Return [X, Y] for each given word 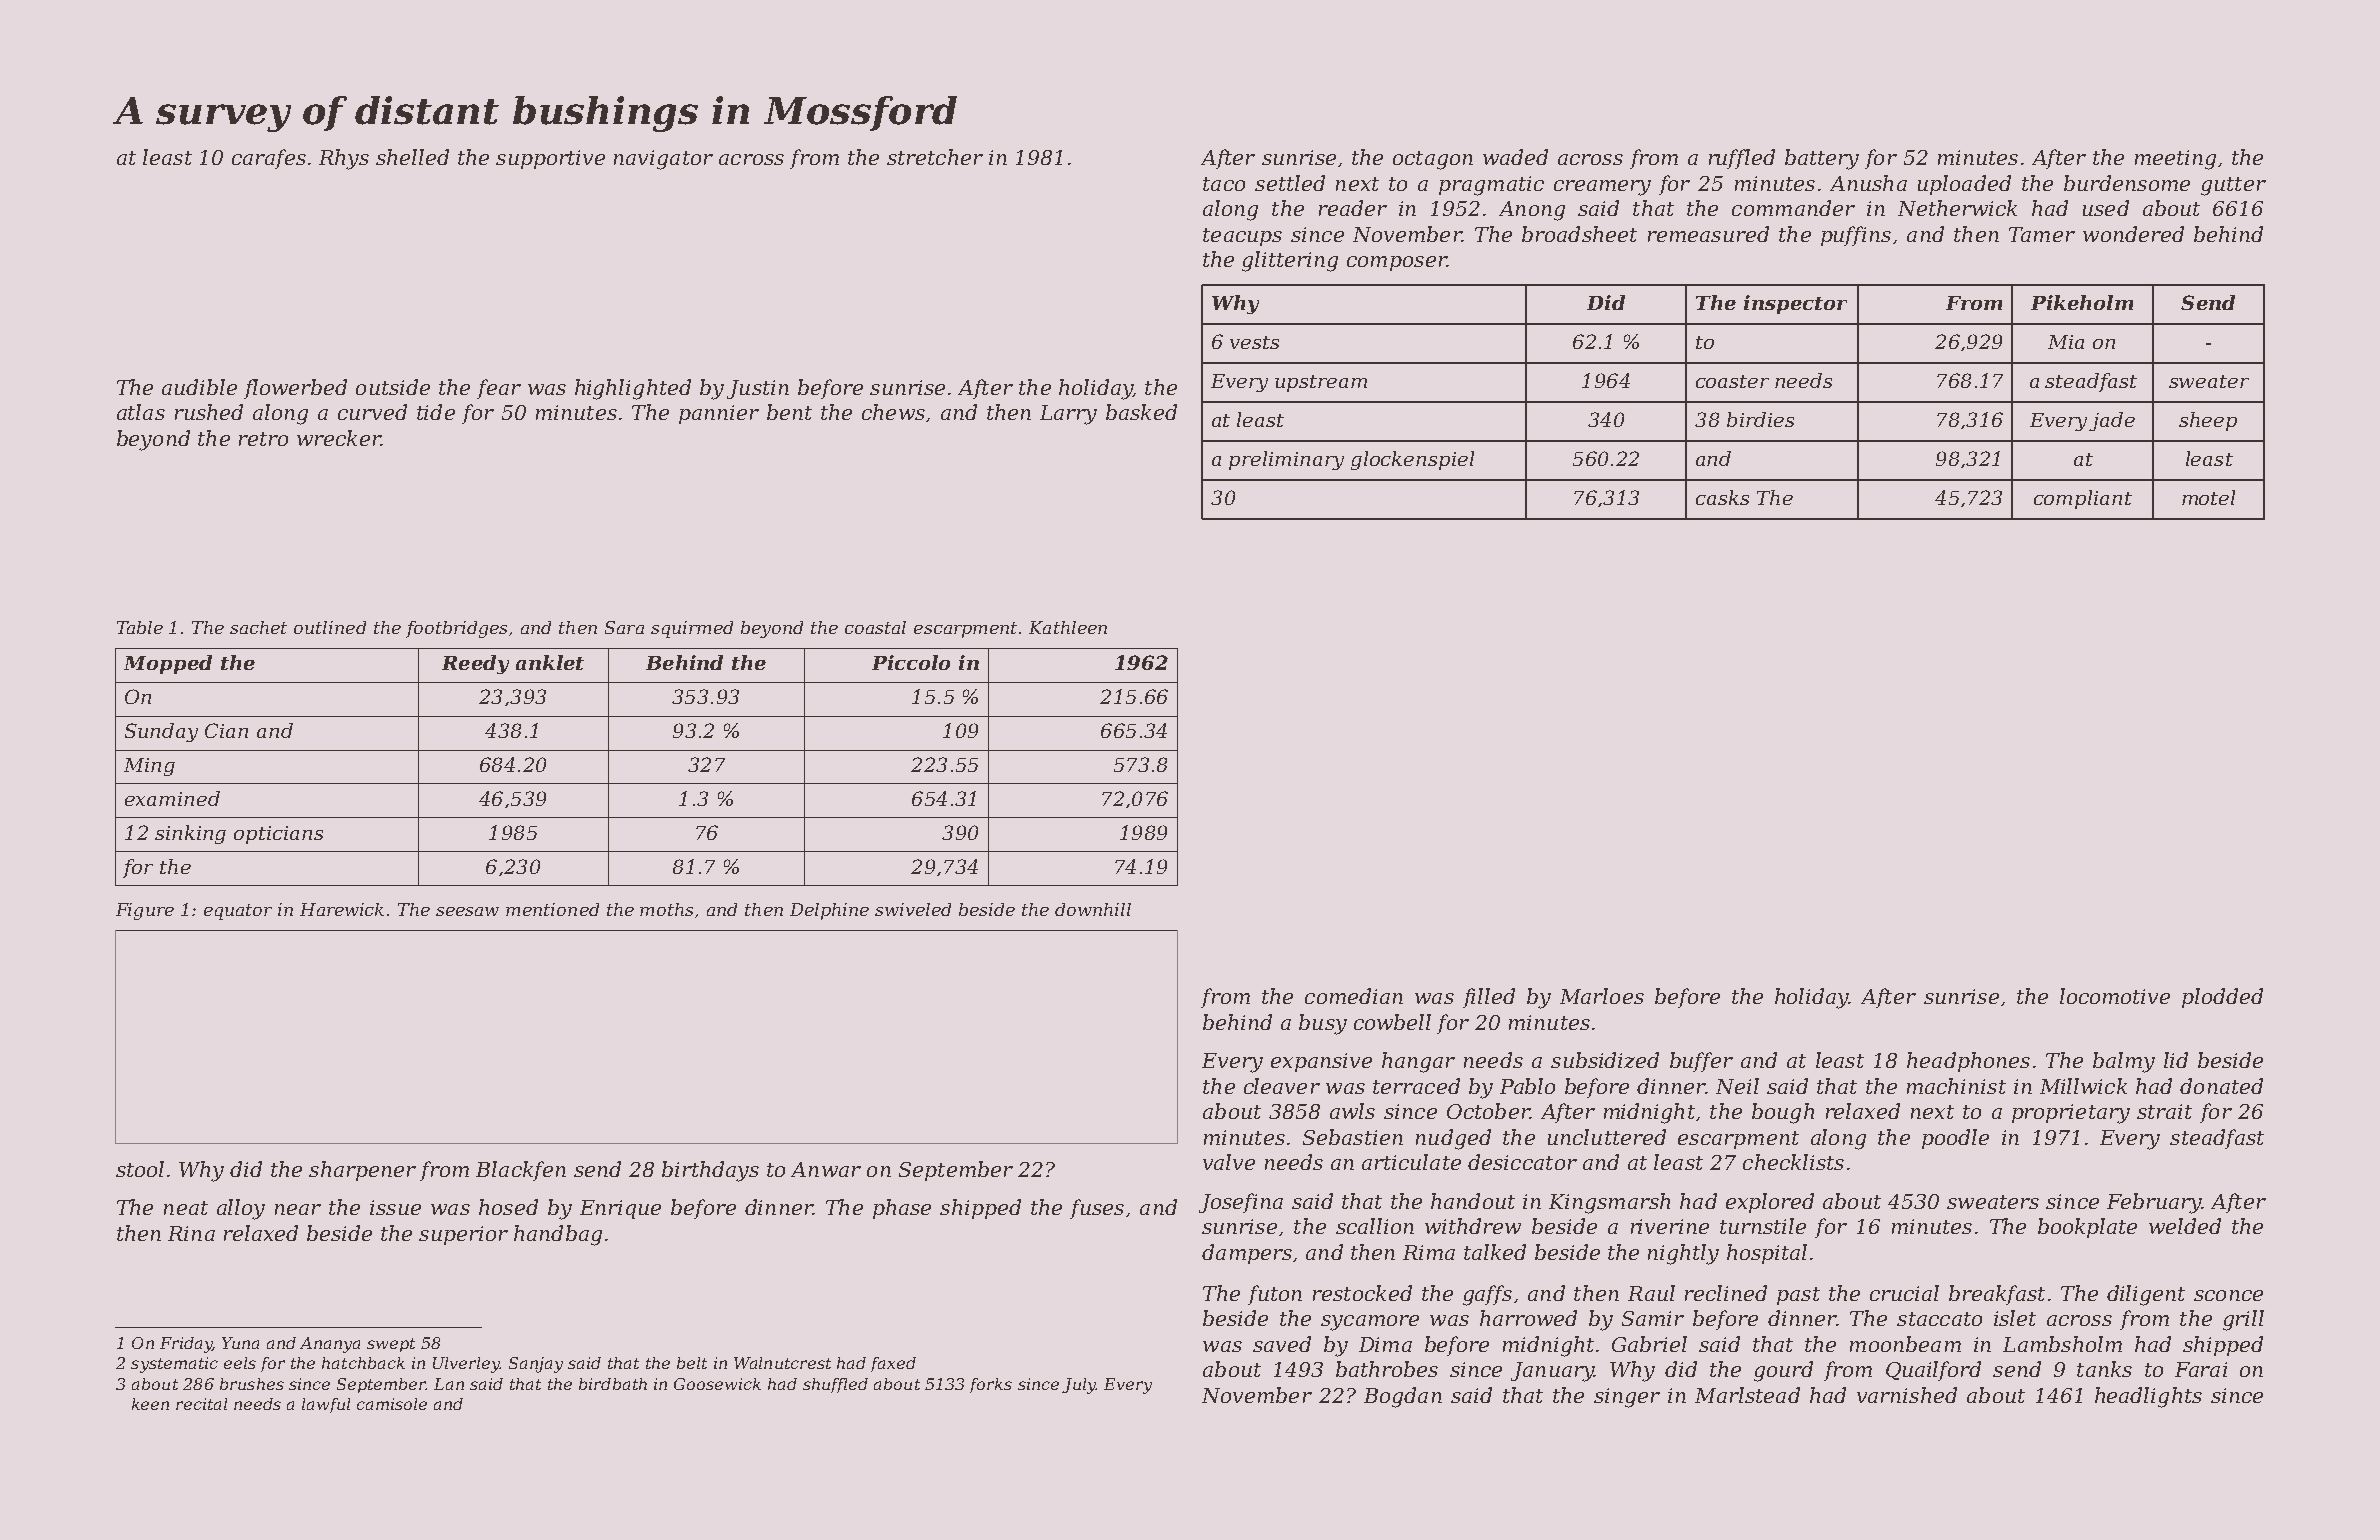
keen [150, 1404]
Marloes [1602, 996]
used [2106, 208]
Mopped [168, 664]
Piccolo [911, 662]
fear [499, 389]
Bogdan [1403, 1397]
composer [1397, 263]
